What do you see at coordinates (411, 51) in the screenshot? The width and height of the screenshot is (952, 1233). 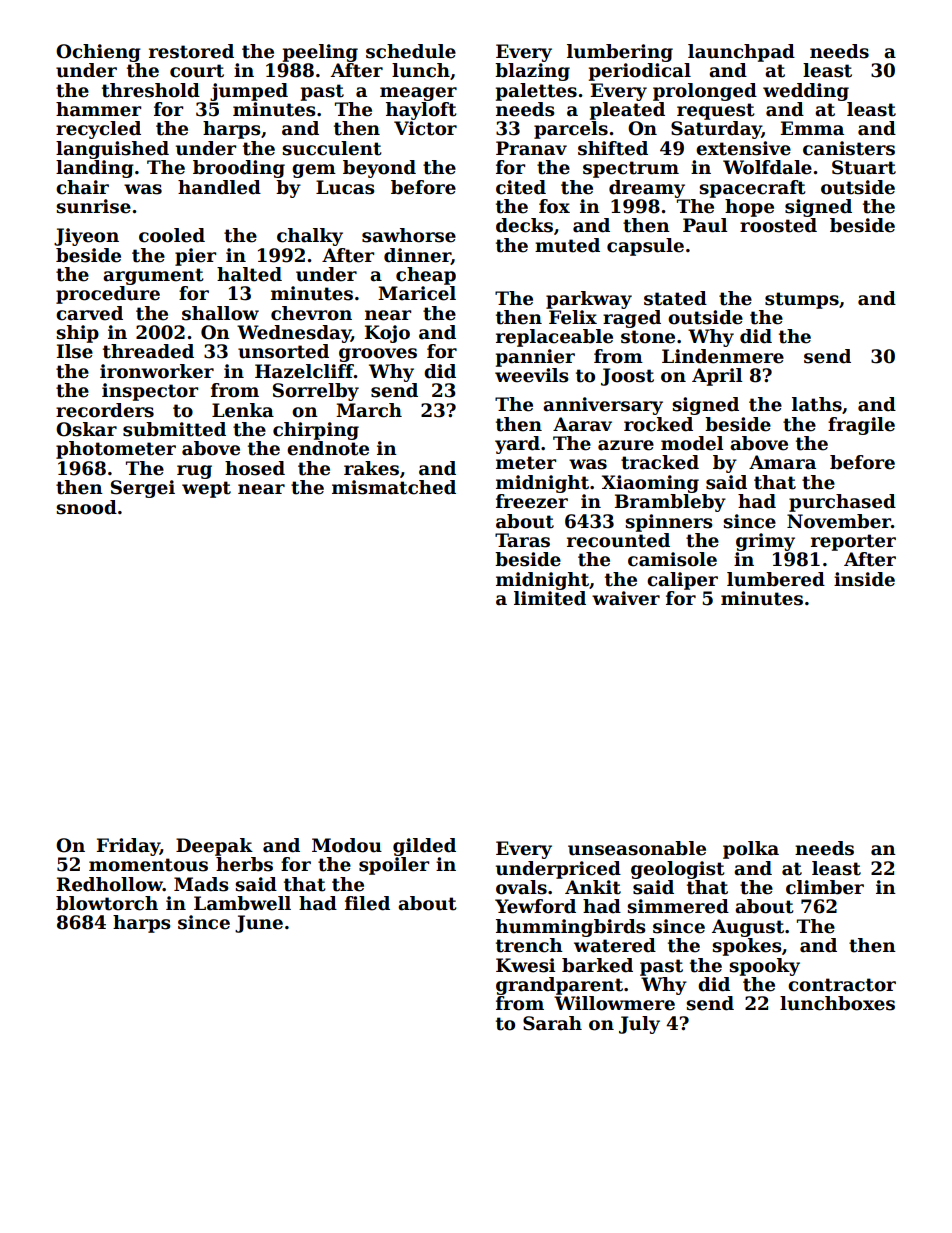 I see `schedule` at bounding box center [411, 51].
